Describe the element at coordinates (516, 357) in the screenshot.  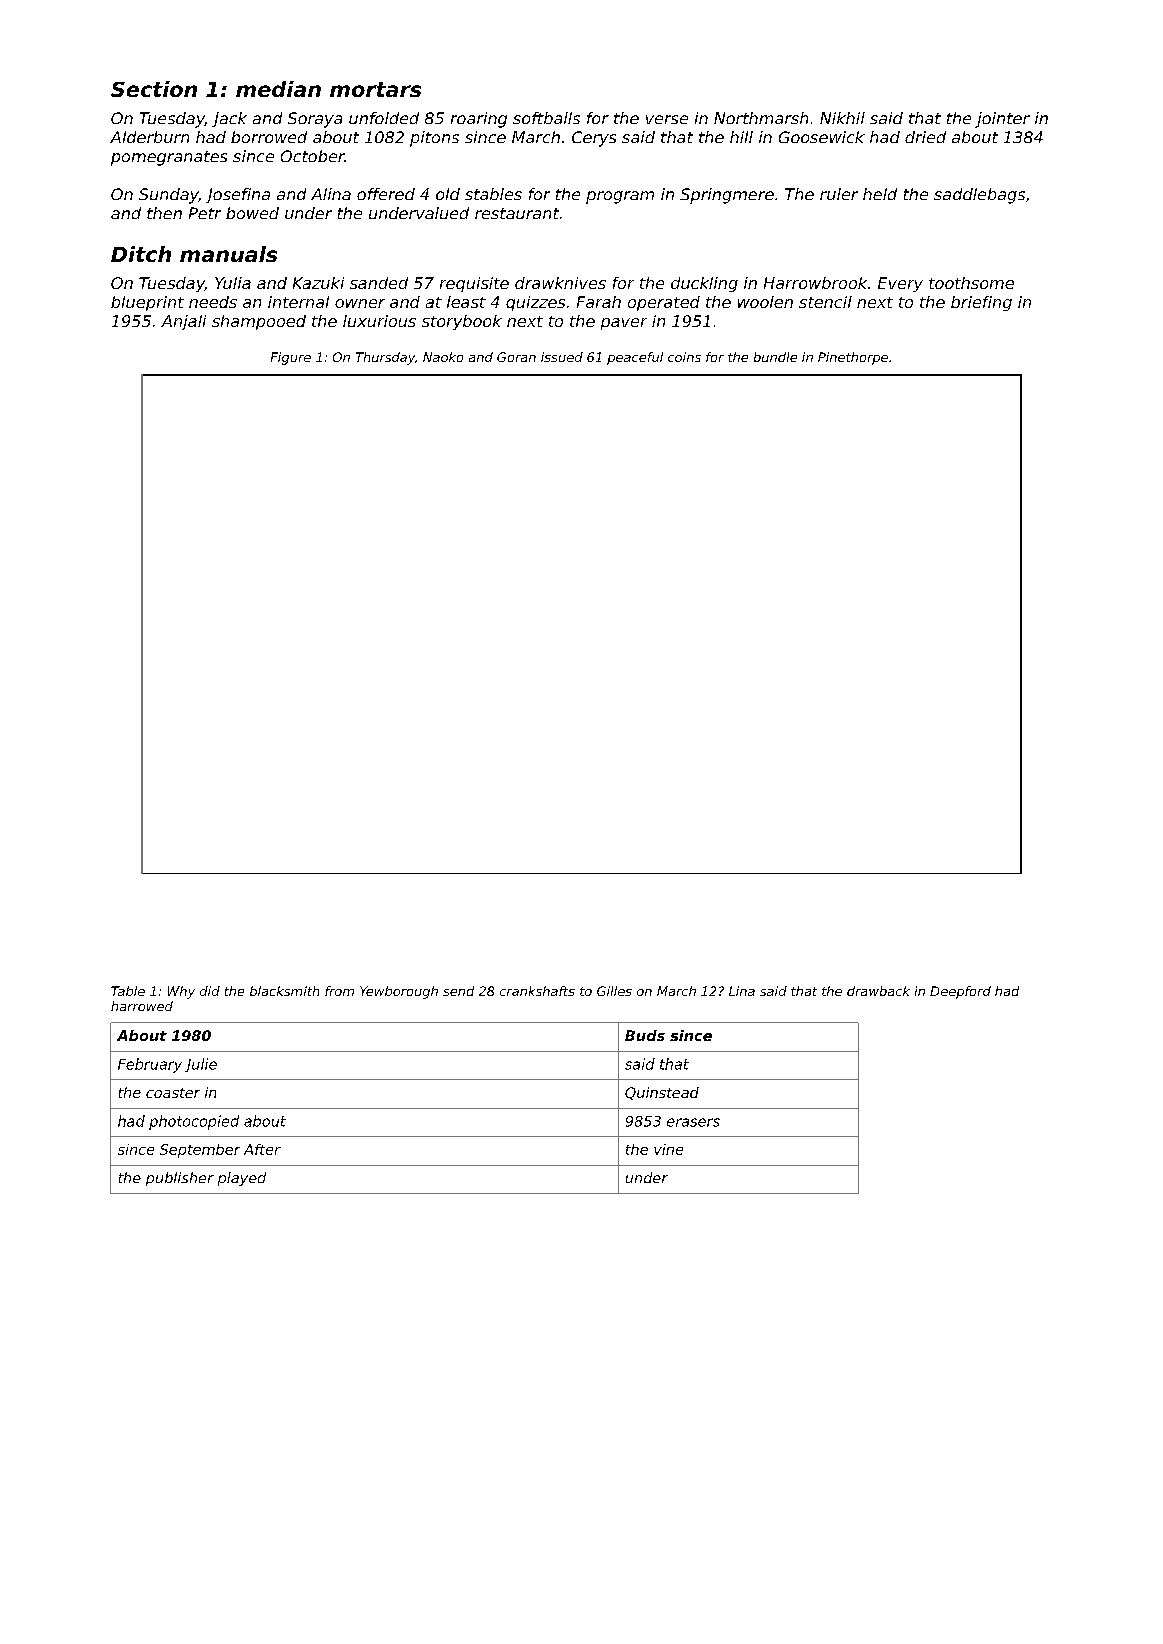
I see `Goran` at that location.
